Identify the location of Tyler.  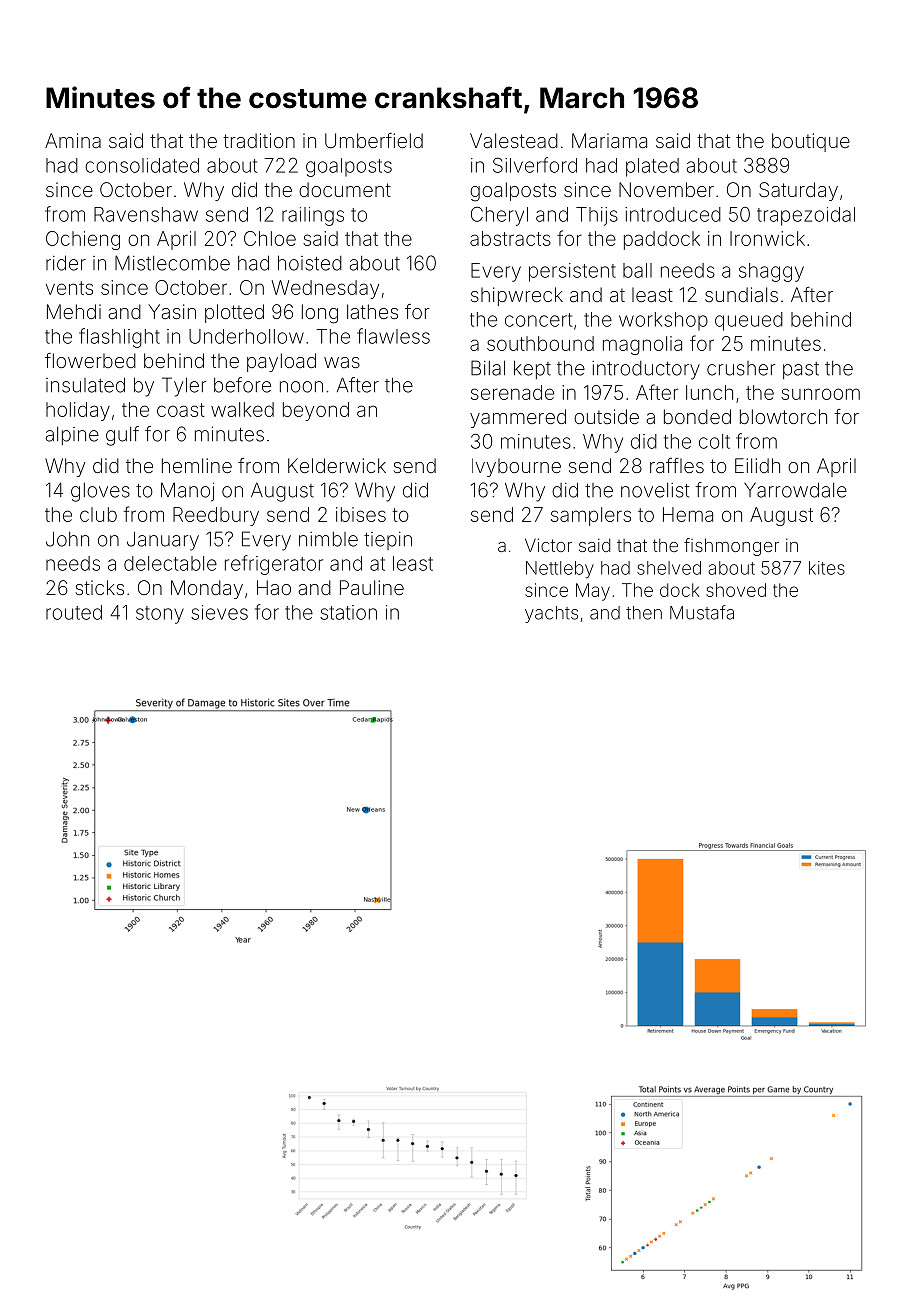
(184, 387).
